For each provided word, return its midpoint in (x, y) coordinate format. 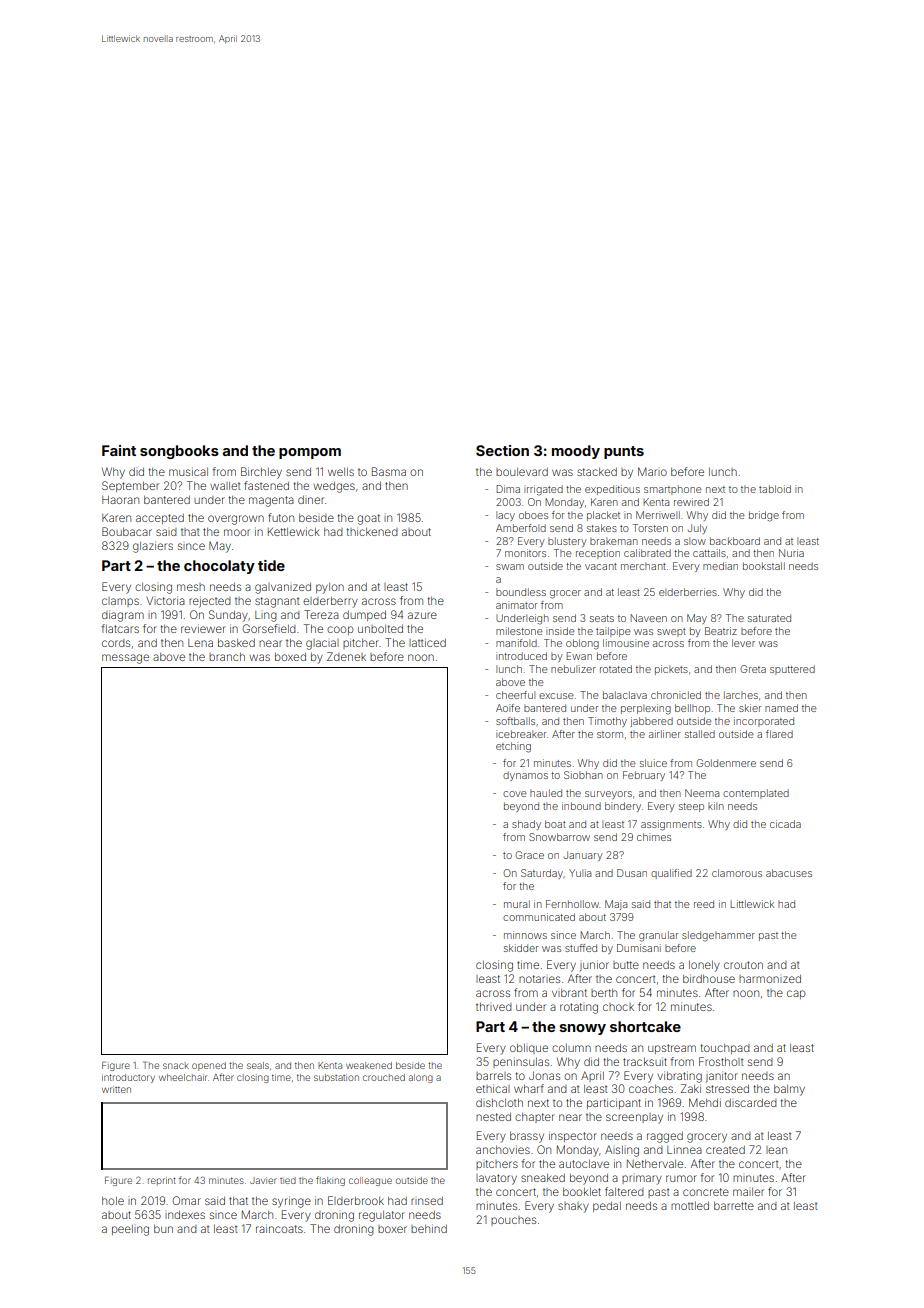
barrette (734, 1206)
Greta (753, 669)
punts (624, 452)
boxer (392, 1229)
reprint (162, 1181)
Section (502, 450)
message (125, 659)
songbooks (179, 452)
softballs (515, 721)
